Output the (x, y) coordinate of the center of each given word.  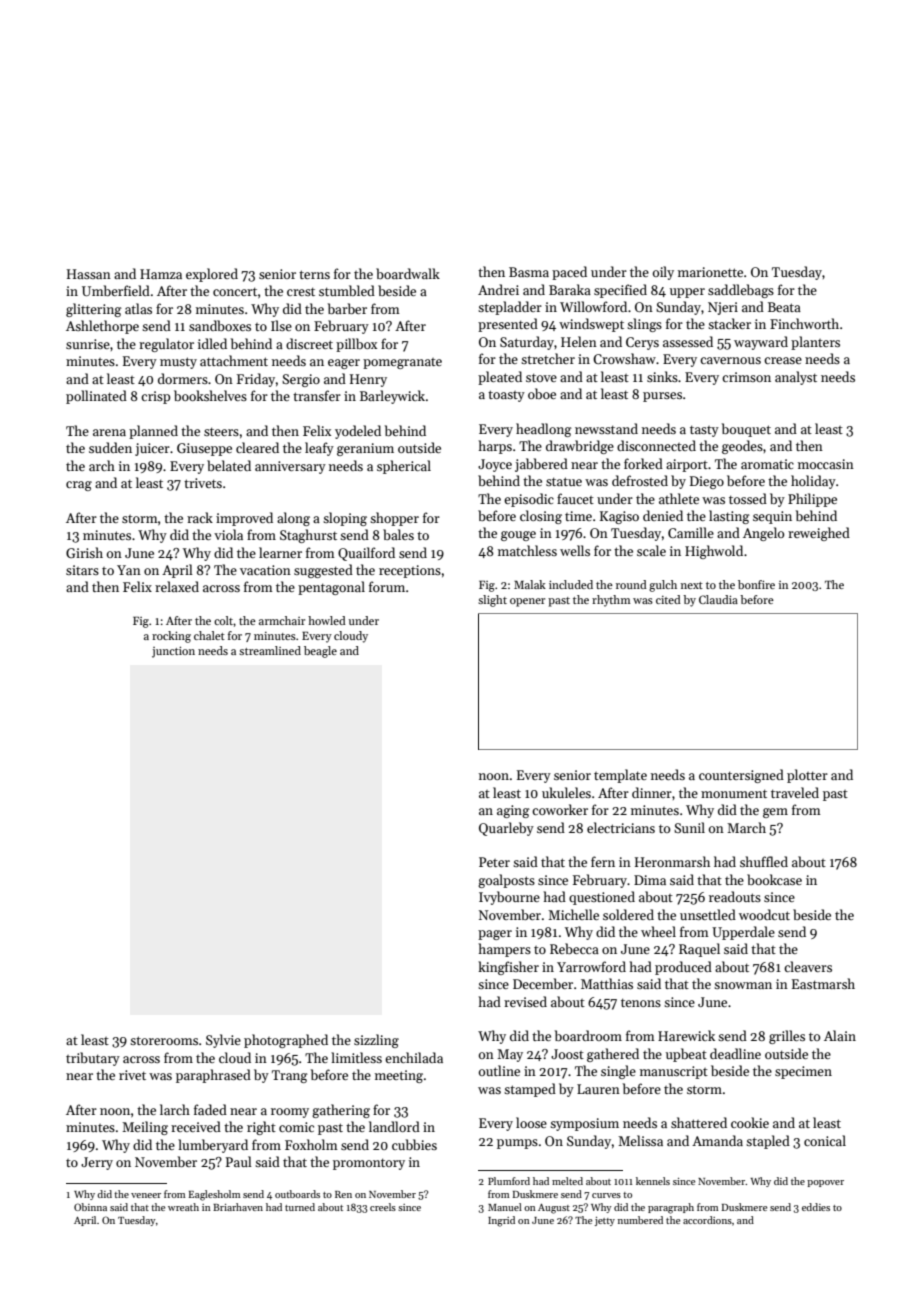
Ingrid (501, 1221)
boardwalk (408, 273)
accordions (707, 1220)
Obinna (90, 1207)
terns (314, 274)
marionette (710, 272)
